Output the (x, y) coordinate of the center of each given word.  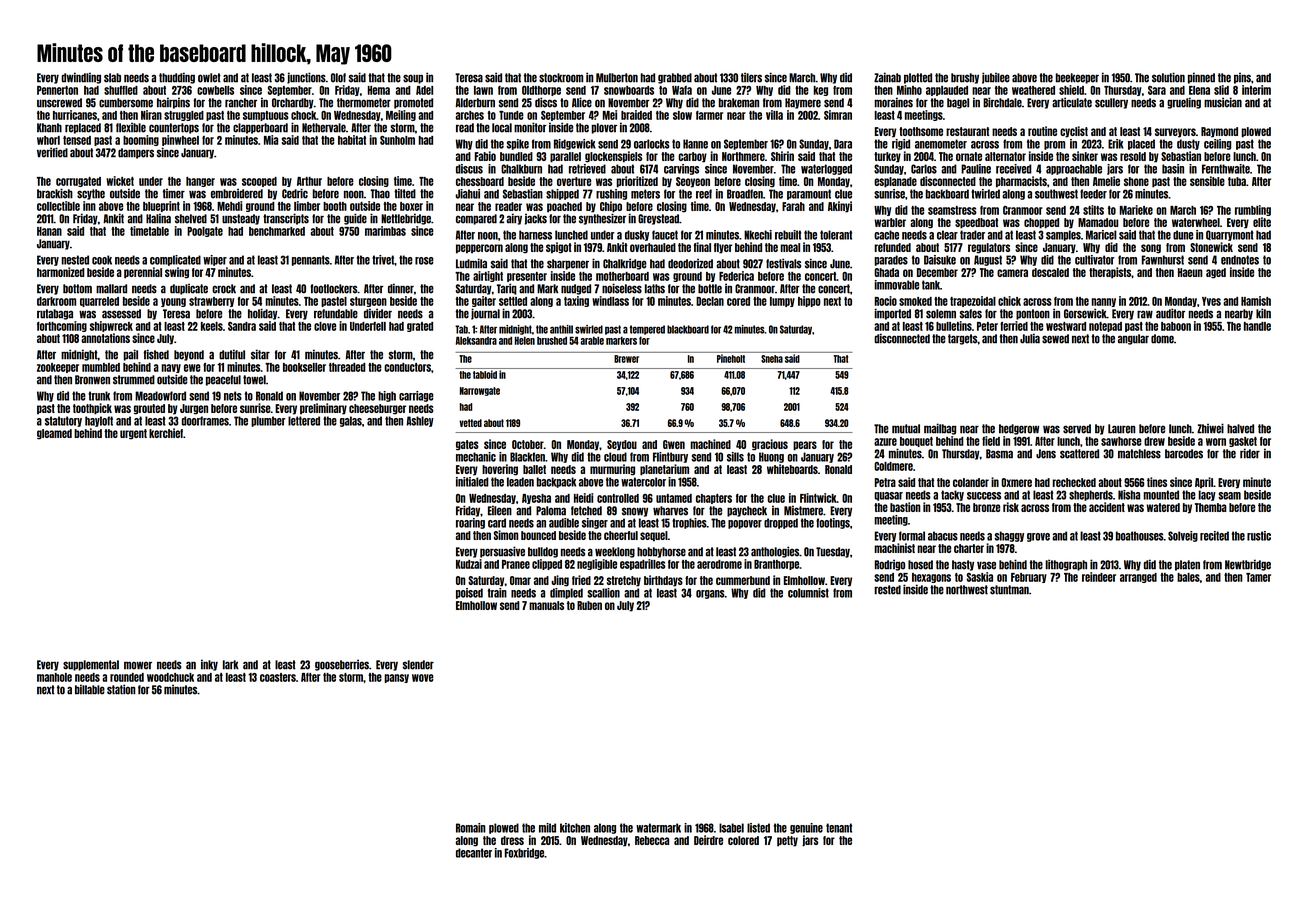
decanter (474, 853)
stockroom (561, 78)
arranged (1138, 578)
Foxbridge (524, 853)
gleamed (54, 434)
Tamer (1258, 577)
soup (413, 79)
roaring (470, 523)
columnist (808, 593)
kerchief (166, 433)
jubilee (996, 78)
